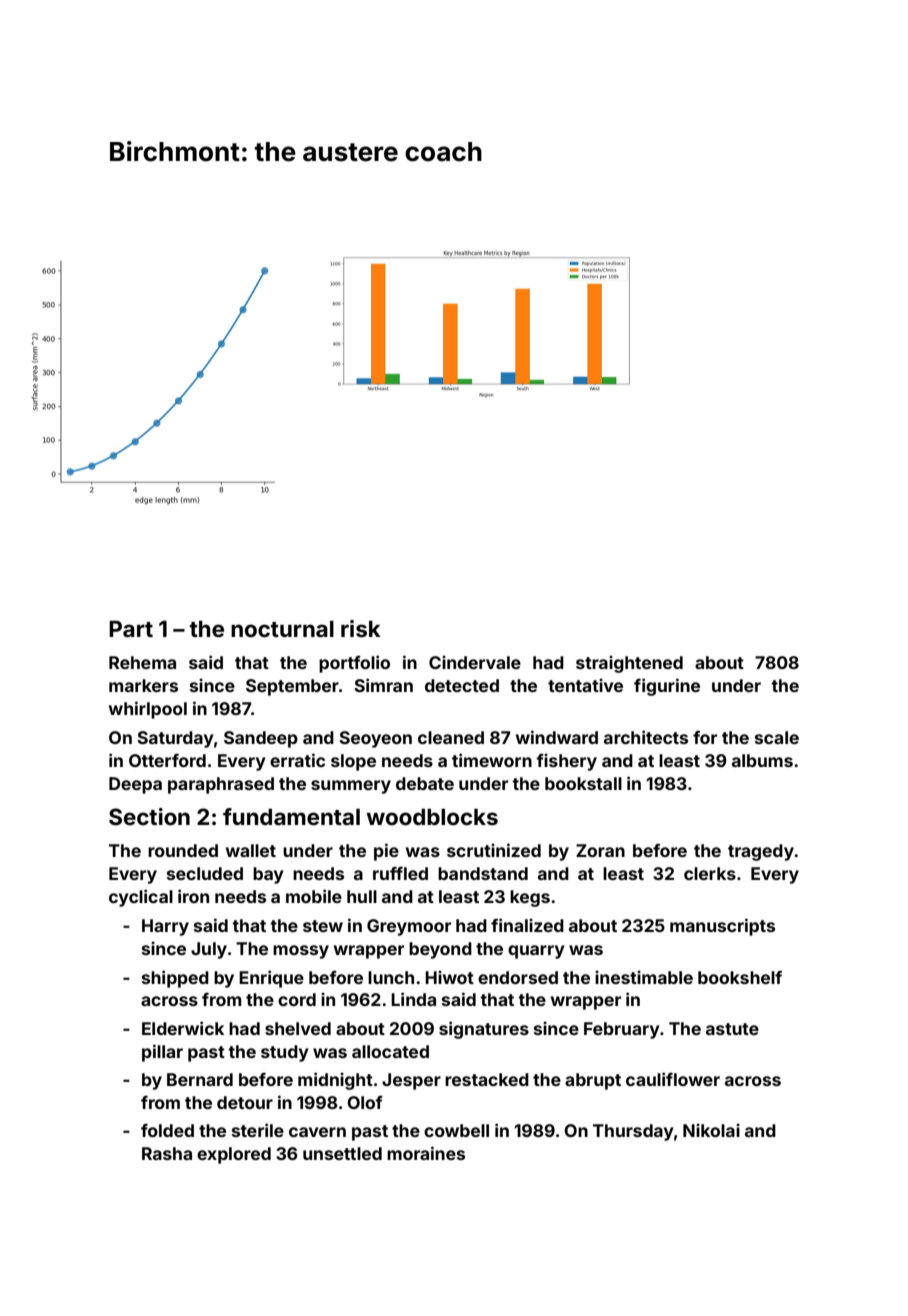 The width and height of the screenshot is (908, 1316). I want to click on risk, so click(361, 628).
